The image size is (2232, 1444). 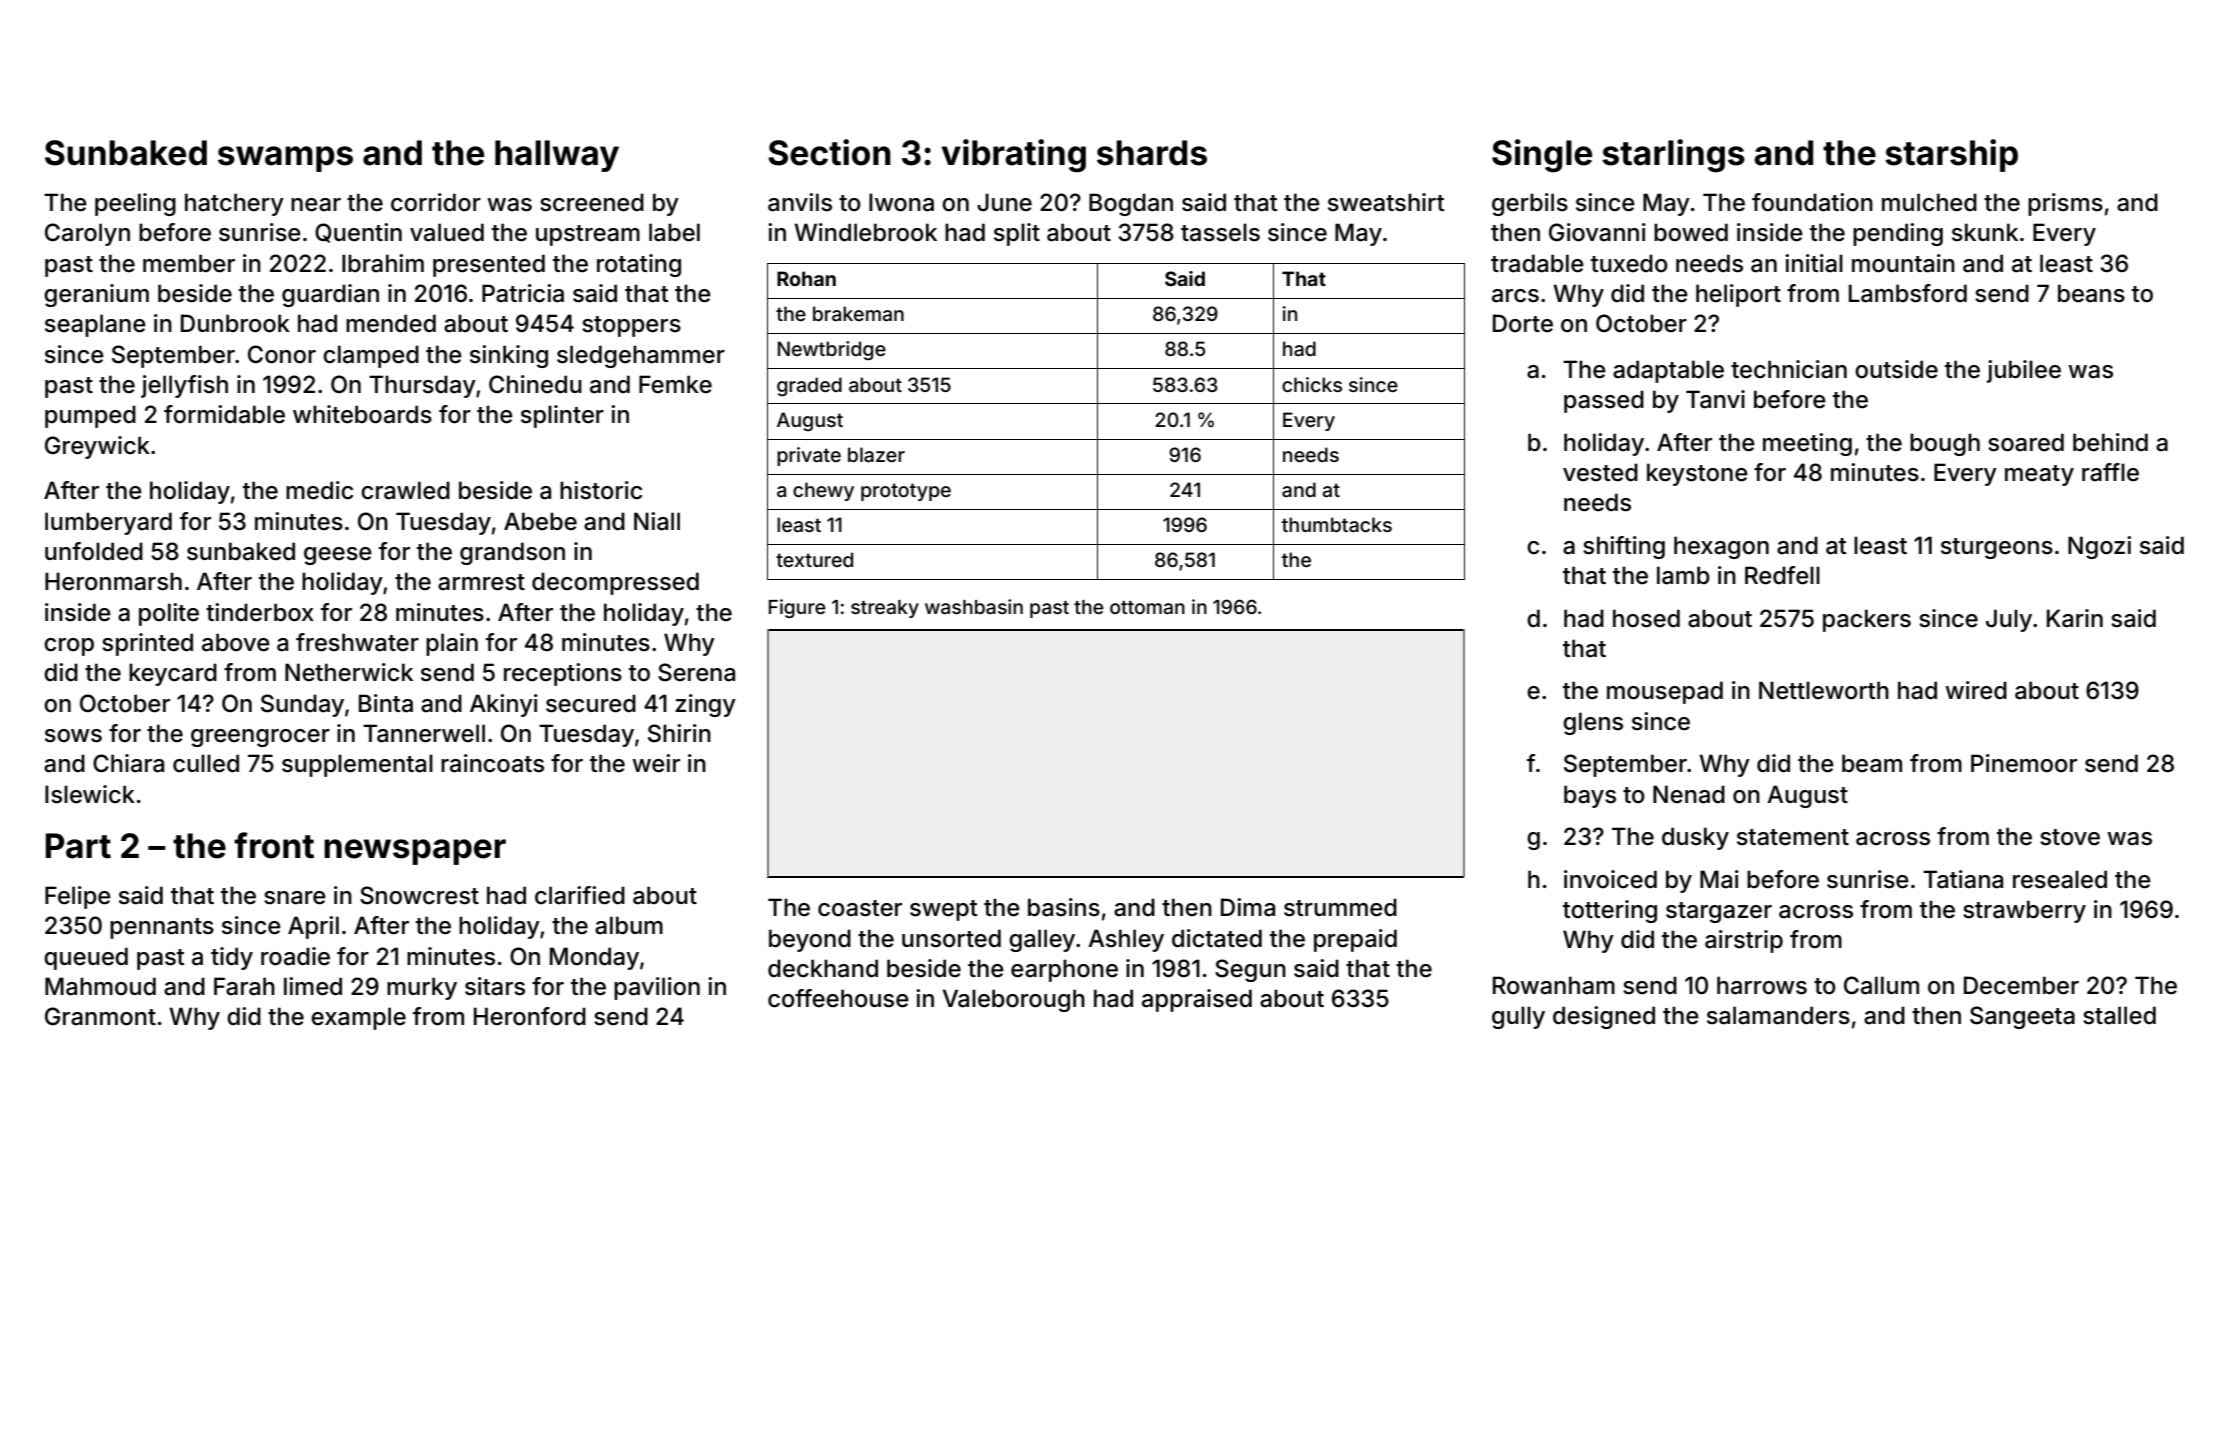 What do you see at coordinates (679, 733) in the screenshot?
I see `Shirin` at bounding box center [679, 733].
